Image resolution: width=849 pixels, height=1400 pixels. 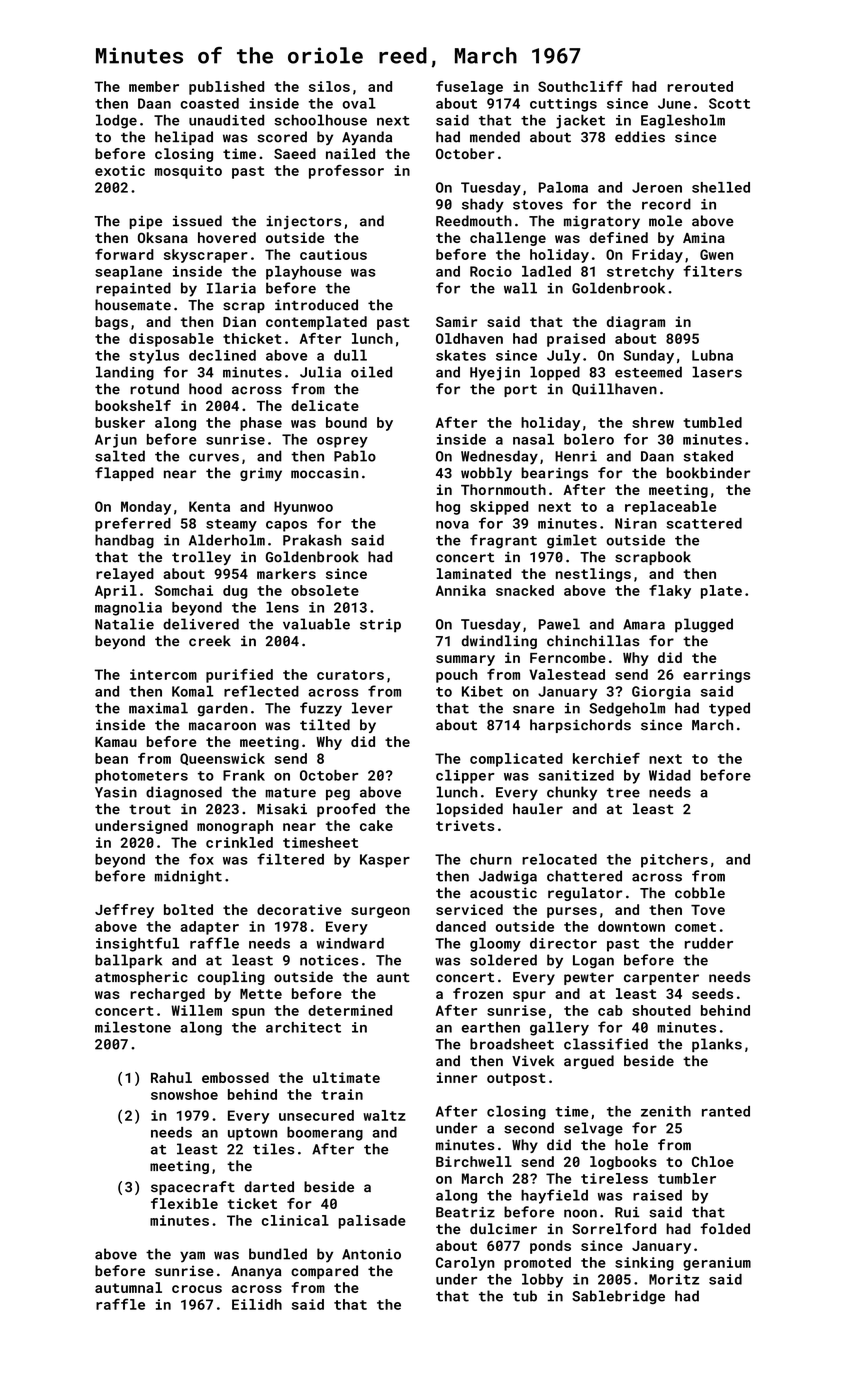 I want to click on autumnal, so click(x=128, y=1287).
